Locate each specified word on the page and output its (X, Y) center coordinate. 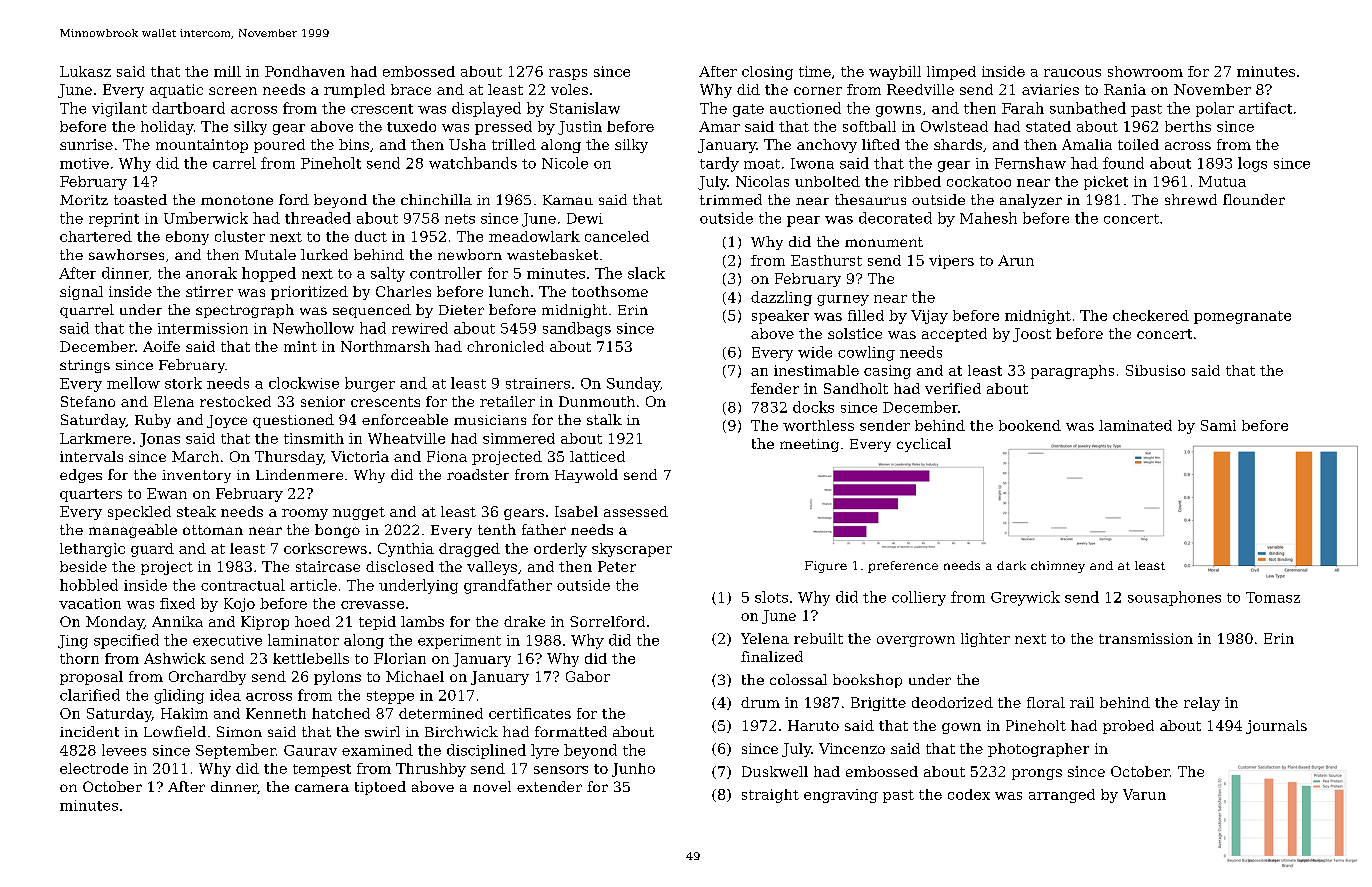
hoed (312, 621)
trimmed (731, 199)
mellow (133, 383)
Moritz (84, 200)
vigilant (119, 109)
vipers (951, 262)
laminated (1135, 425)
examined (377, 750)
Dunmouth (597, 401)
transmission (1146, 638)
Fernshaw (1030, 163)
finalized (772, 656)
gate (748, 110)
